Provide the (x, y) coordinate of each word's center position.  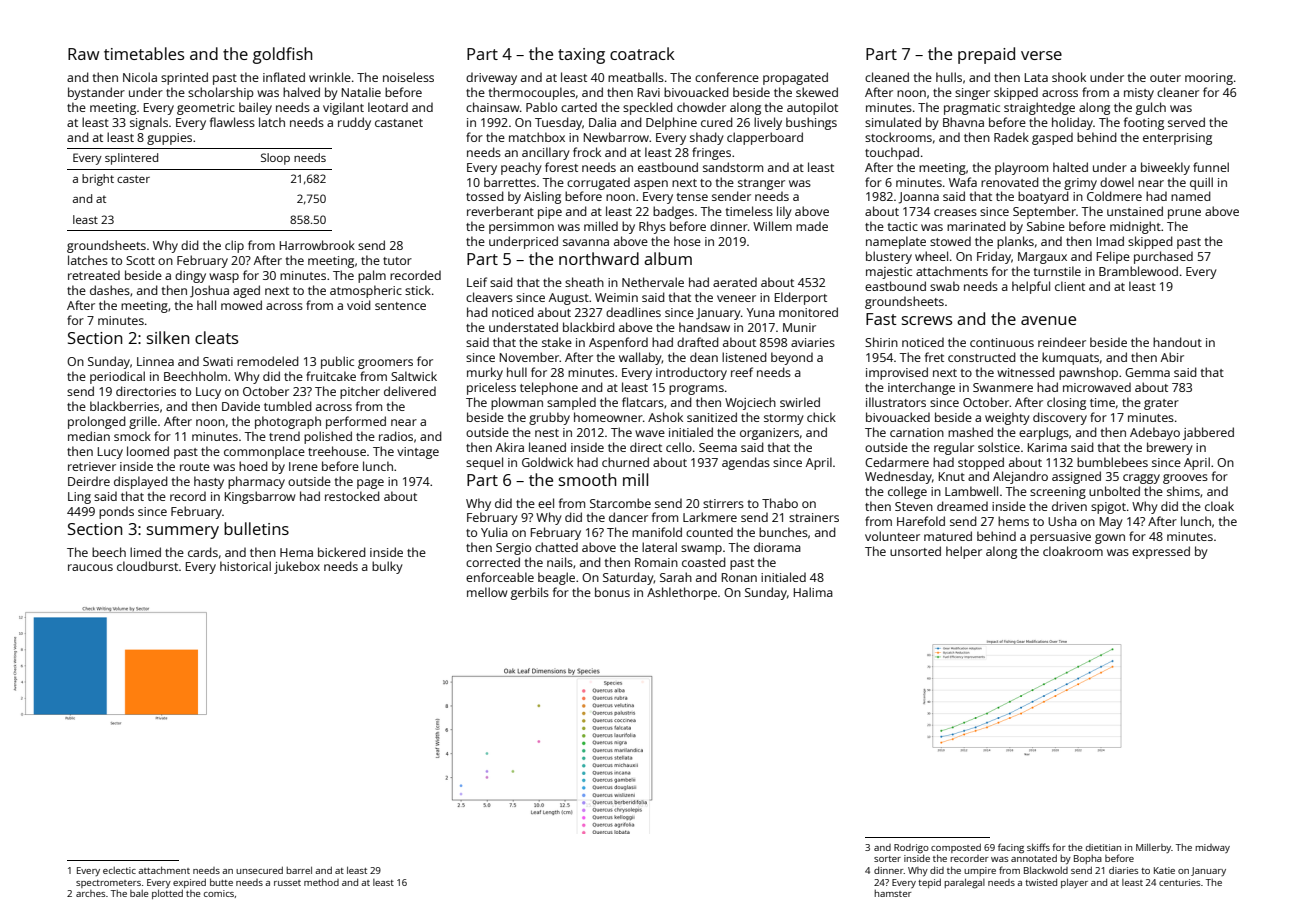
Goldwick (547, 462)
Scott (140, 260)
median (89, 436)
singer (972, 94)
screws (927, 320)
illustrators (896, 402)
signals (149, 123)
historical (245, 566)
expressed (1161, 552)
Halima (813, 592)
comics (219, 893)
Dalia (602, 122)
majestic (889, 273)
